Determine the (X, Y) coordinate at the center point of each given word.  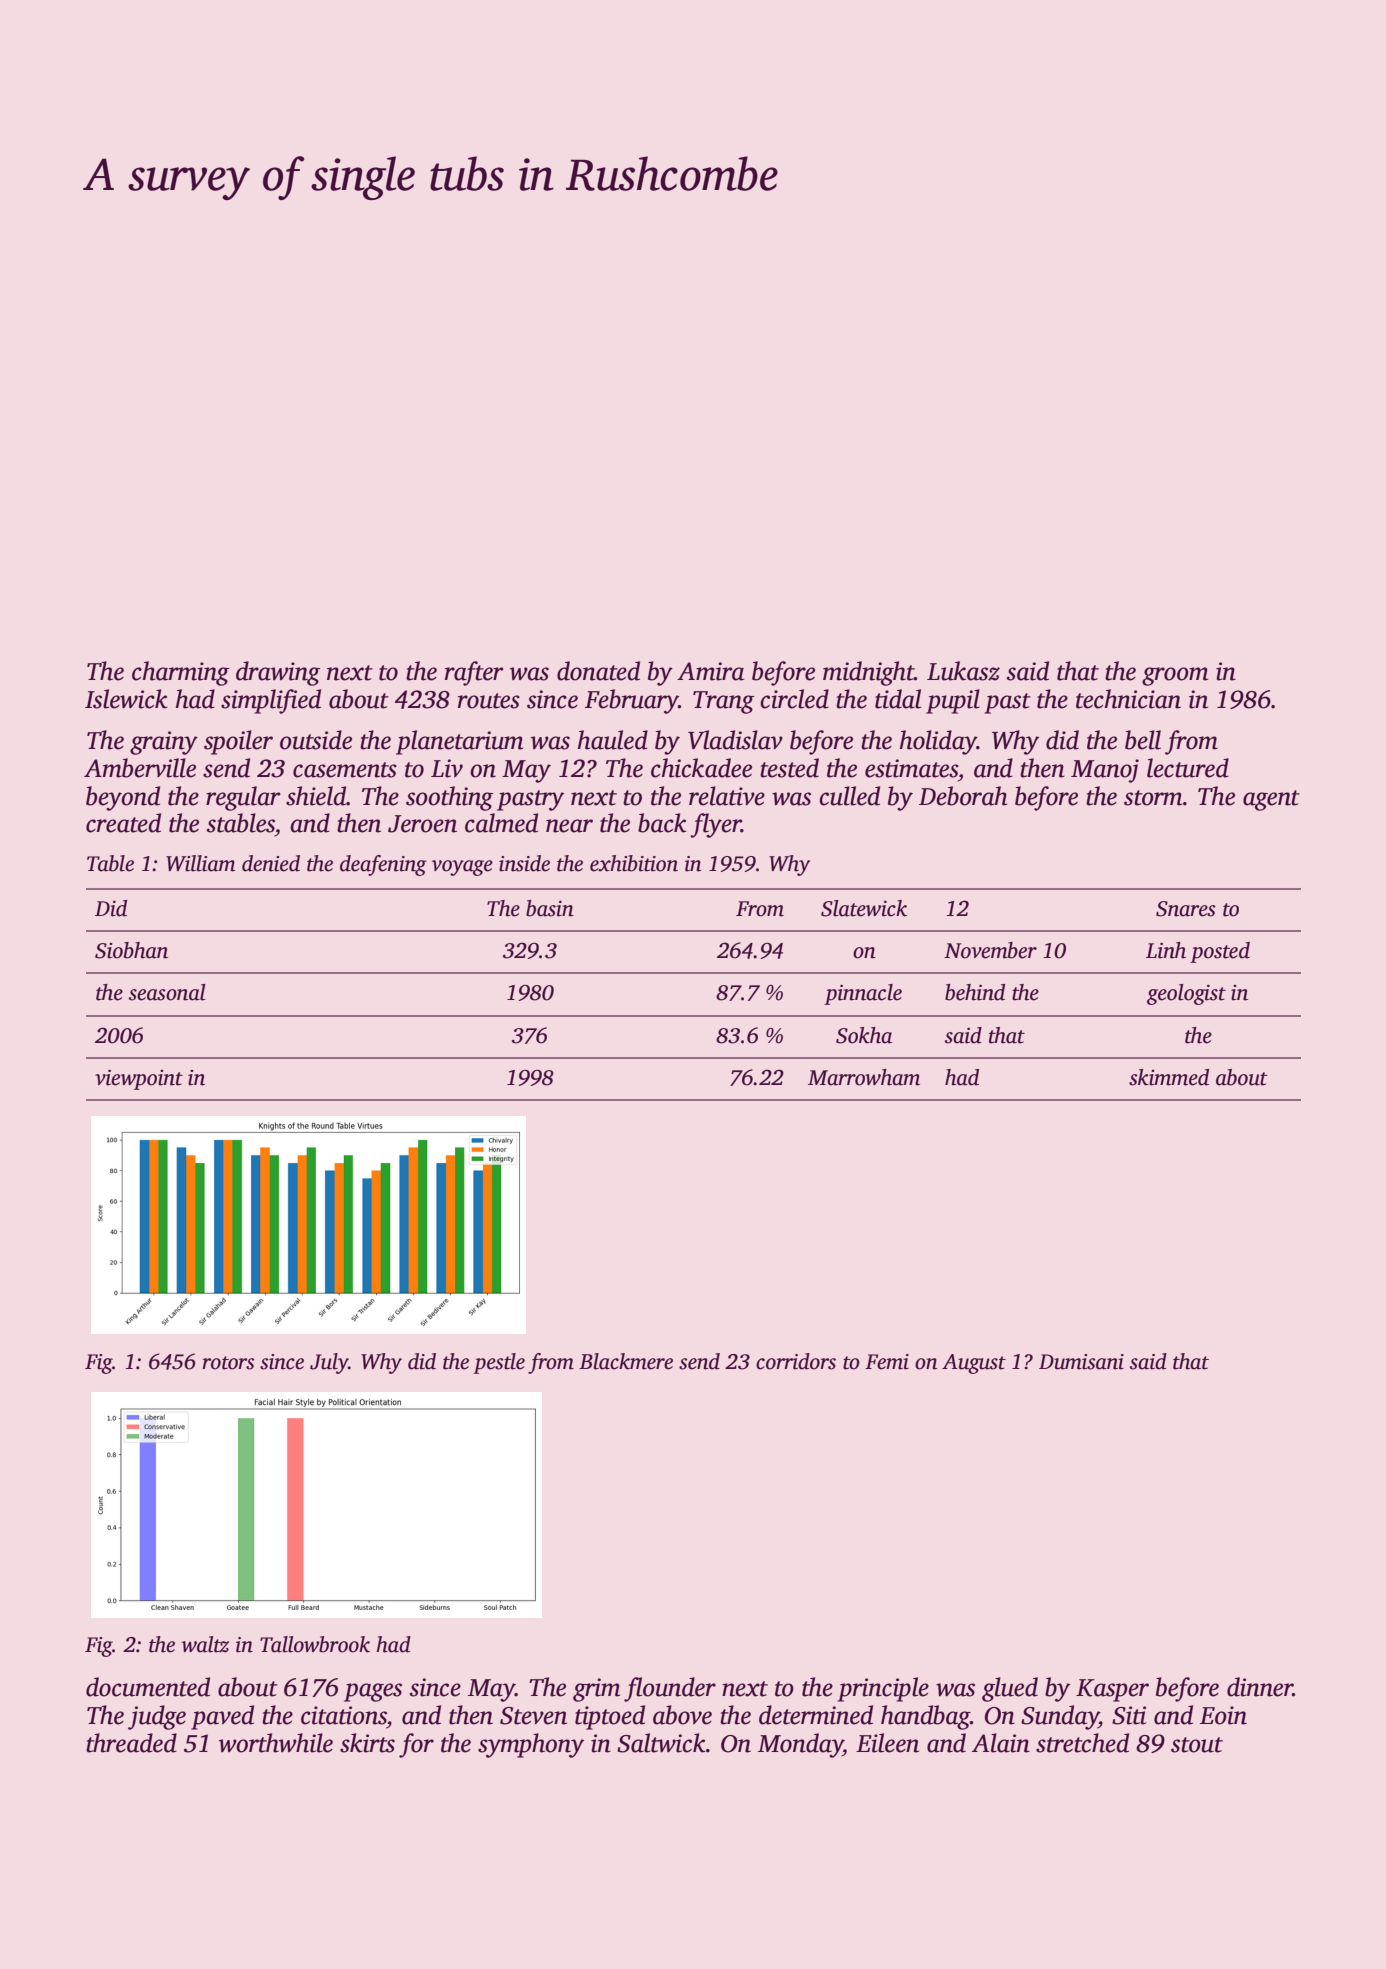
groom (1175, 676)
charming (180, 673)
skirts (367, 1743)
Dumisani (1081, 1362)
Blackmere (626, 1361)
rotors (228, 1363)
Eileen (887, 1743)
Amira (710, 671)
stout (1197, 1745)
